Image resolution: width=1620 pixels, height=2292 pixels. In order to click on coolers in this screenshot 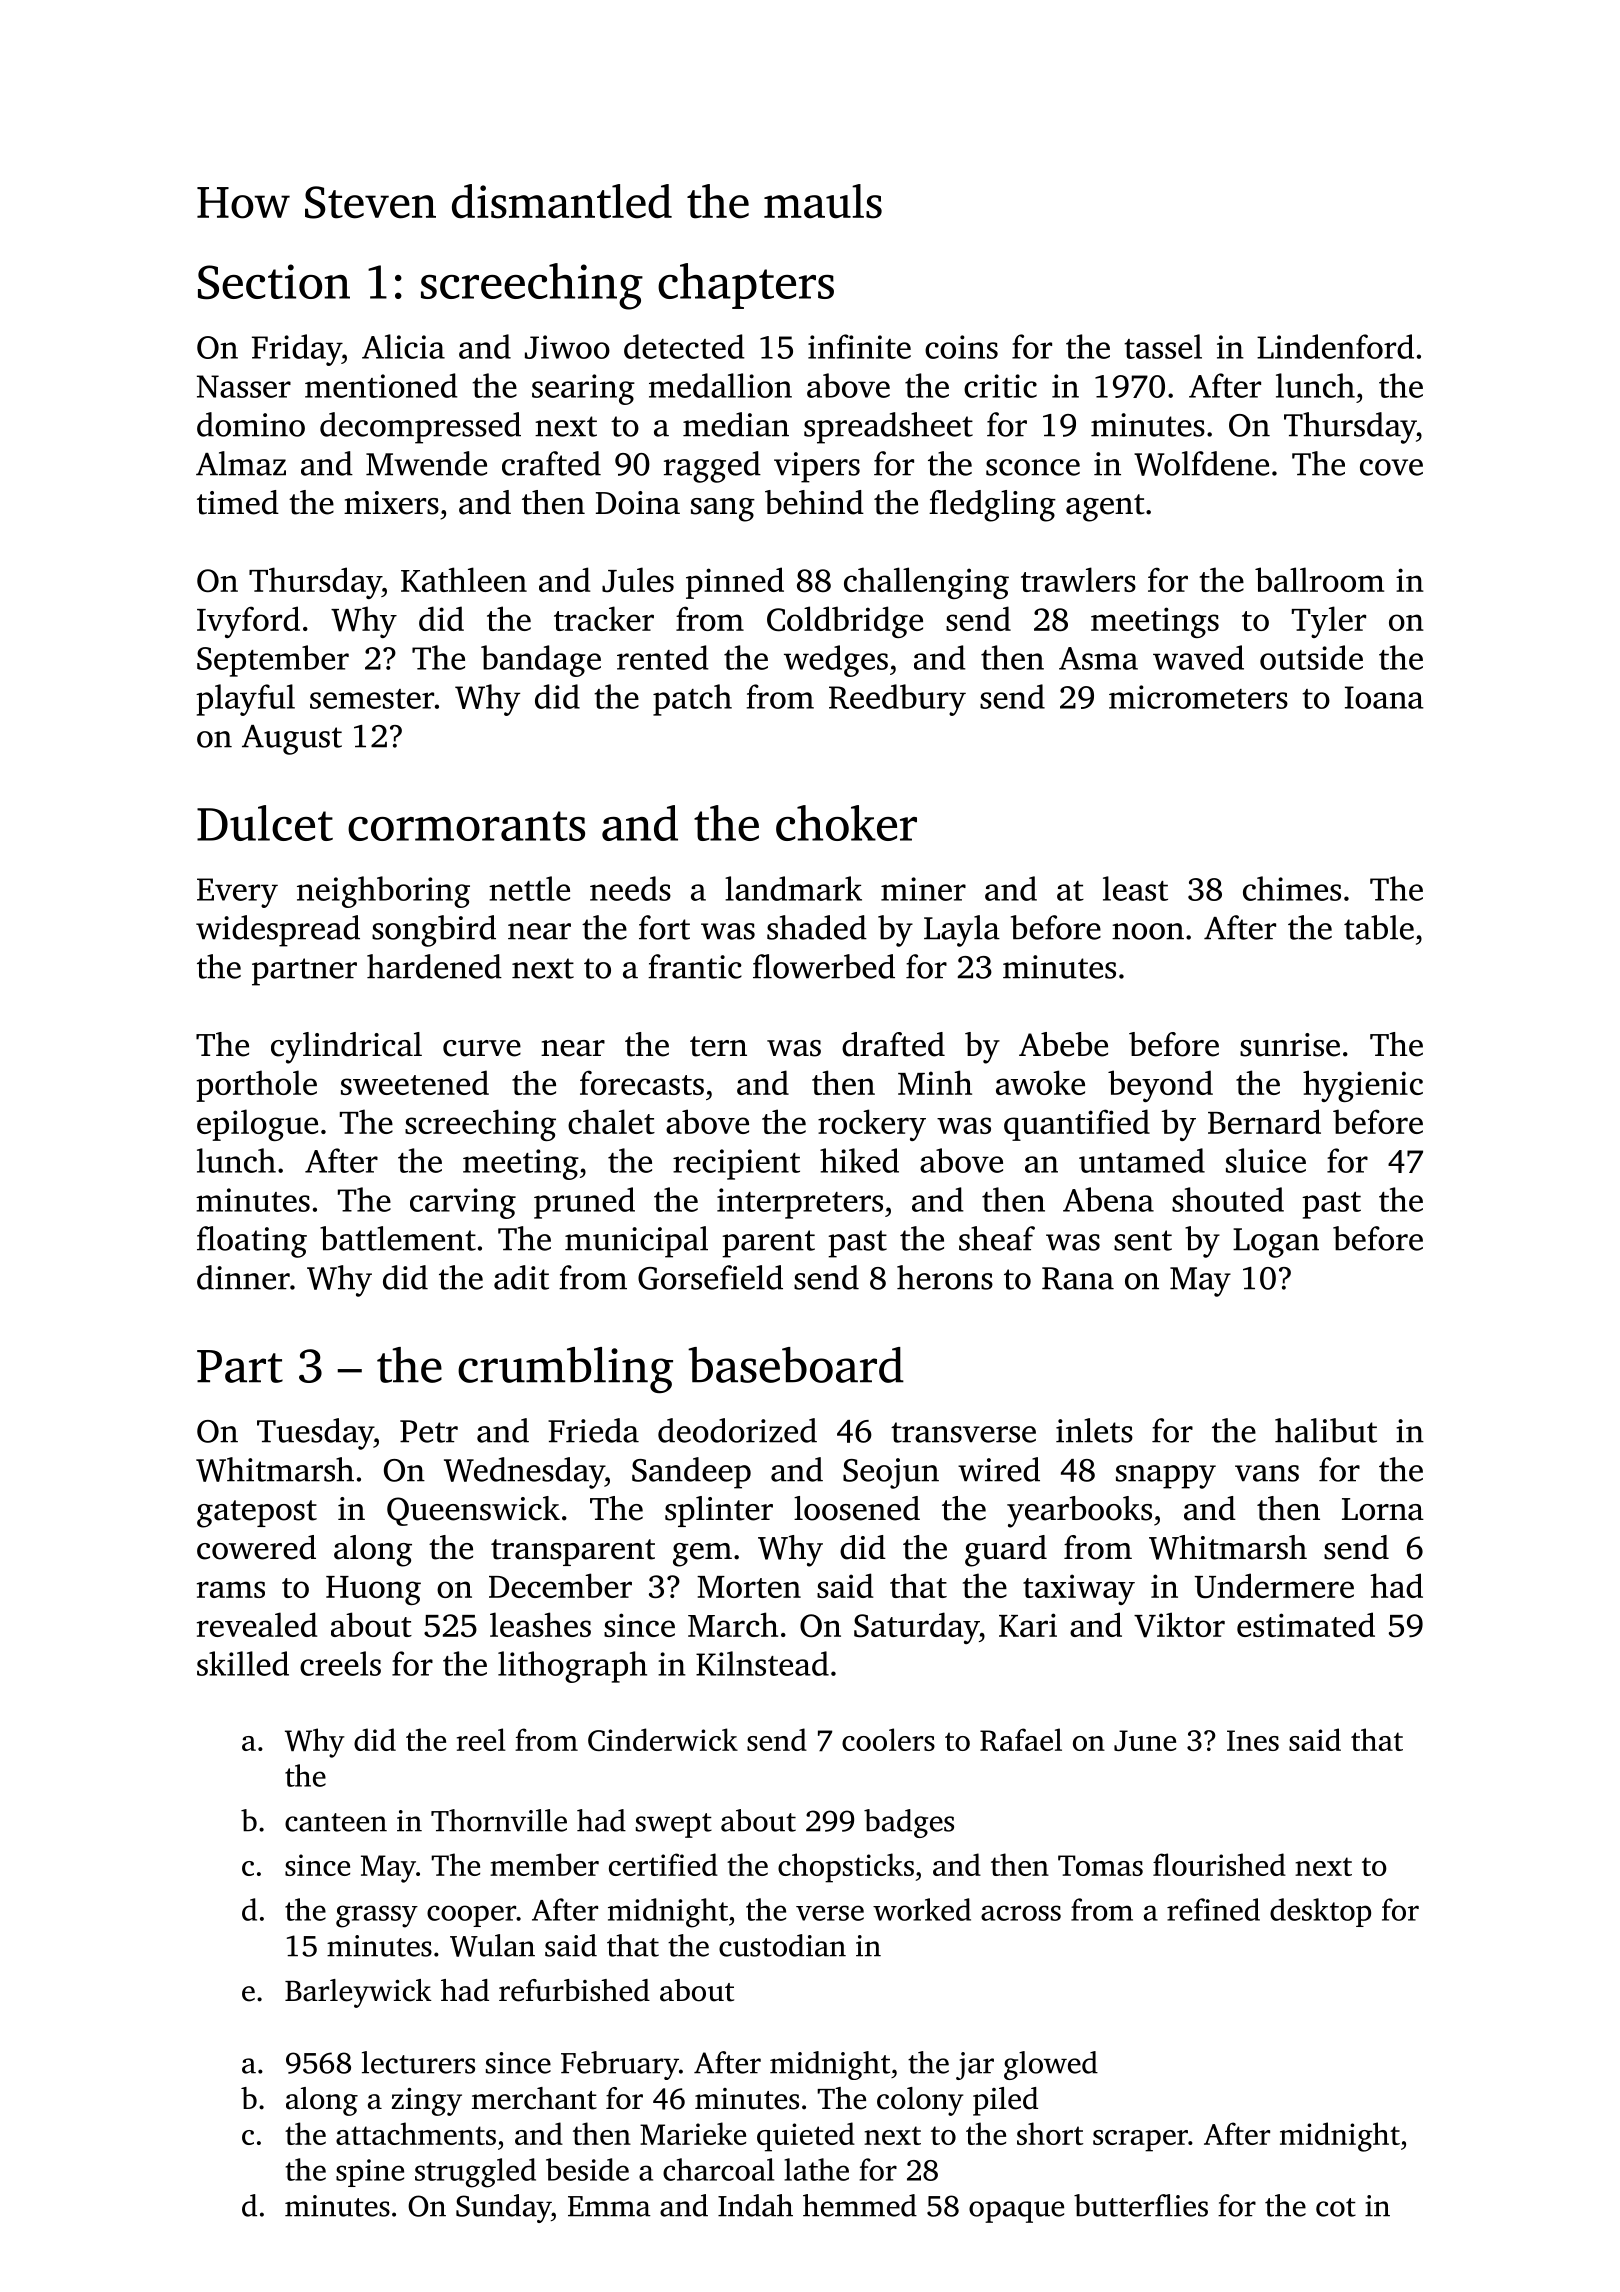, I will do `click(888, 1739)`.
